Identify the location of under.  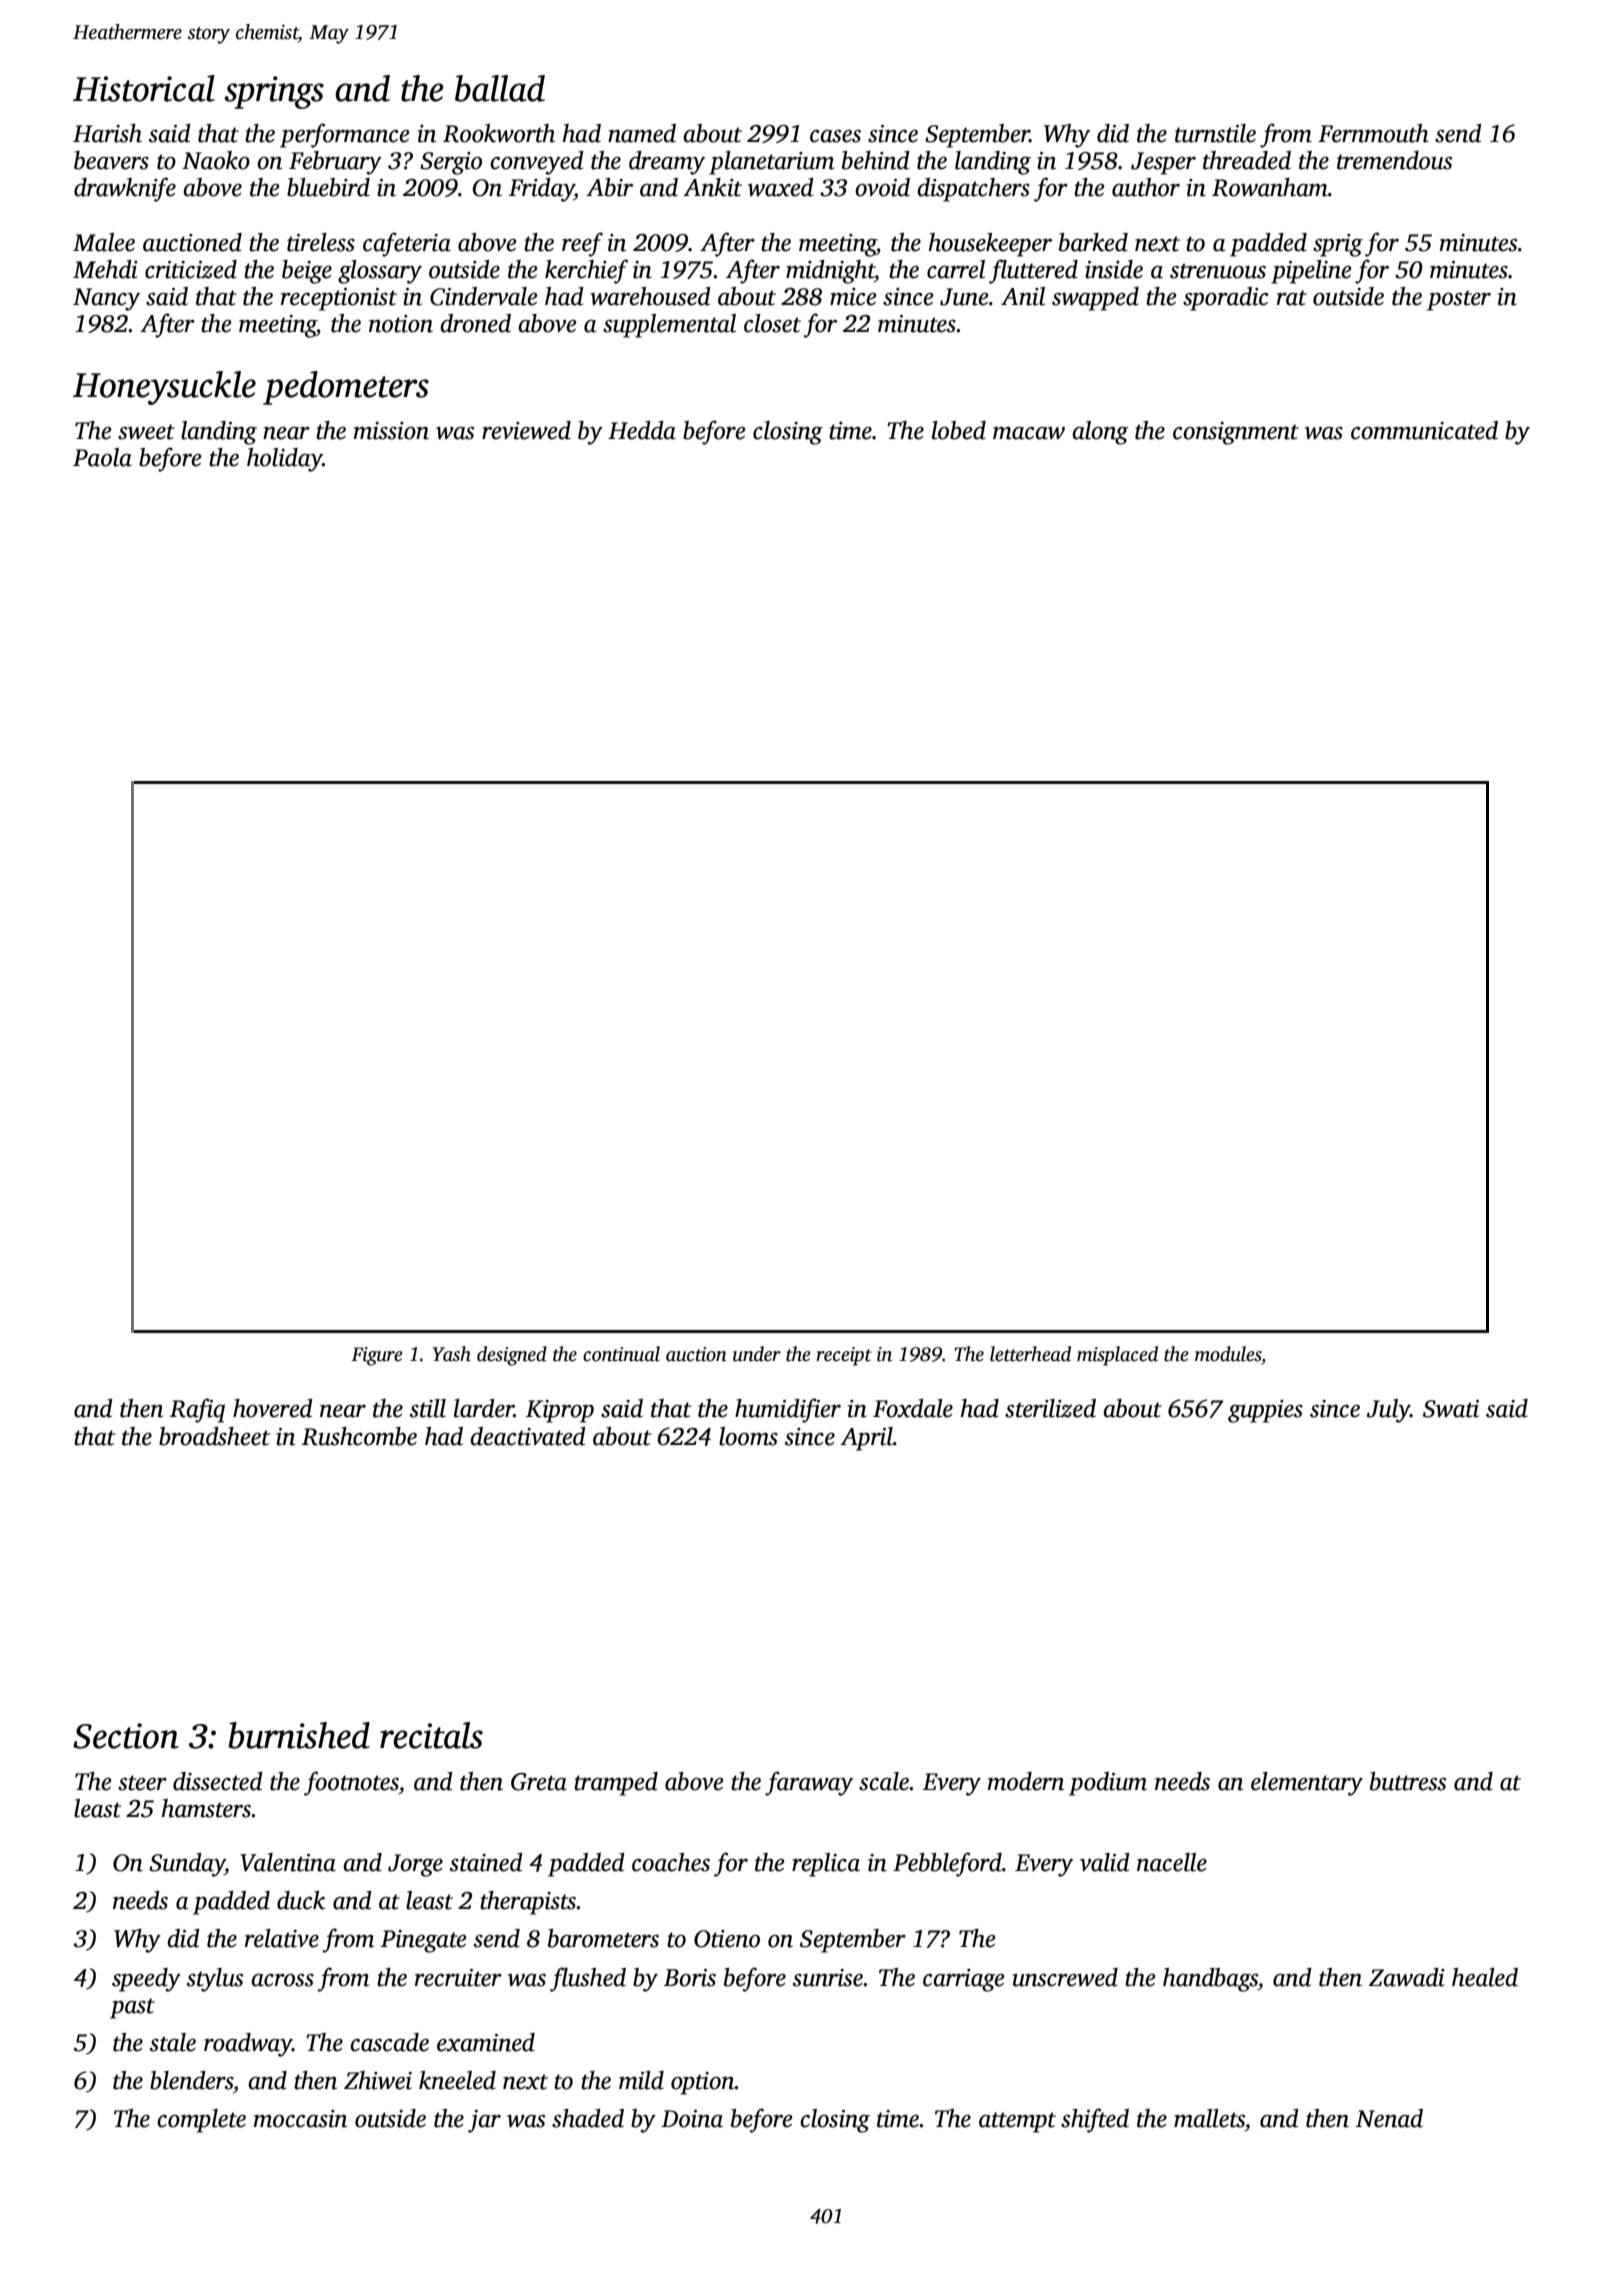
(757, 1354).
